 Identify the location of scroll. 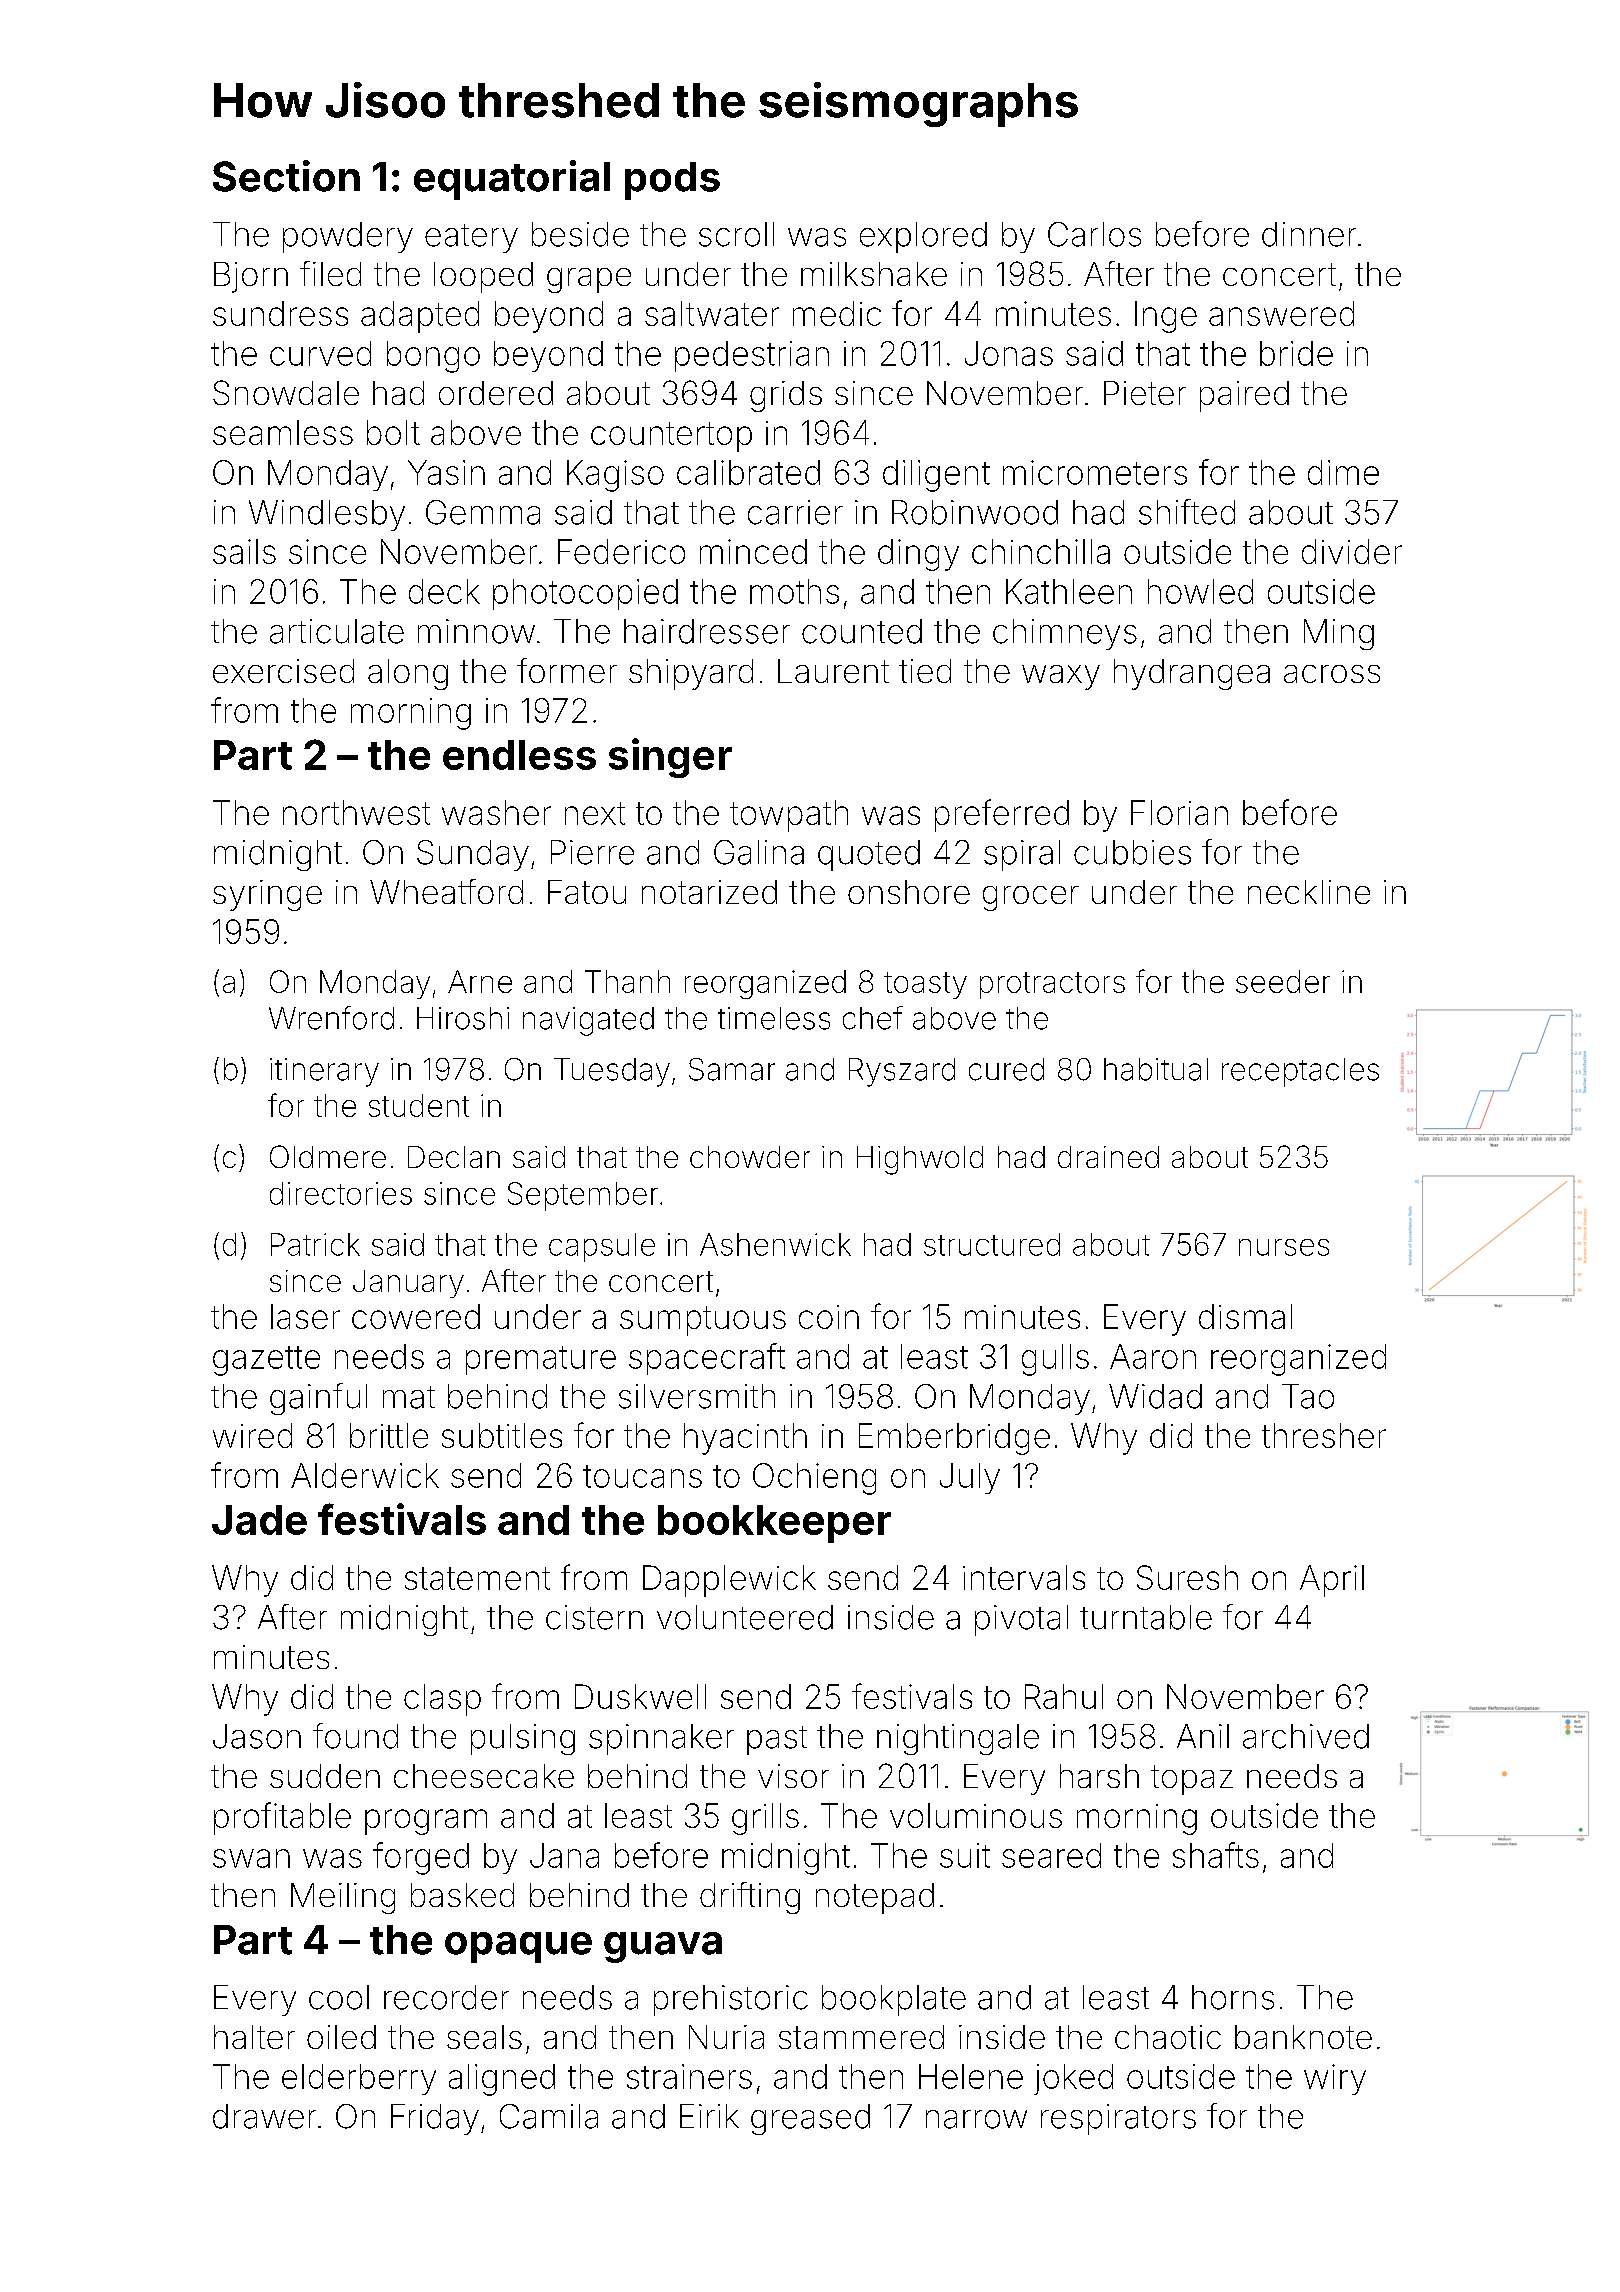
(736, 234).
